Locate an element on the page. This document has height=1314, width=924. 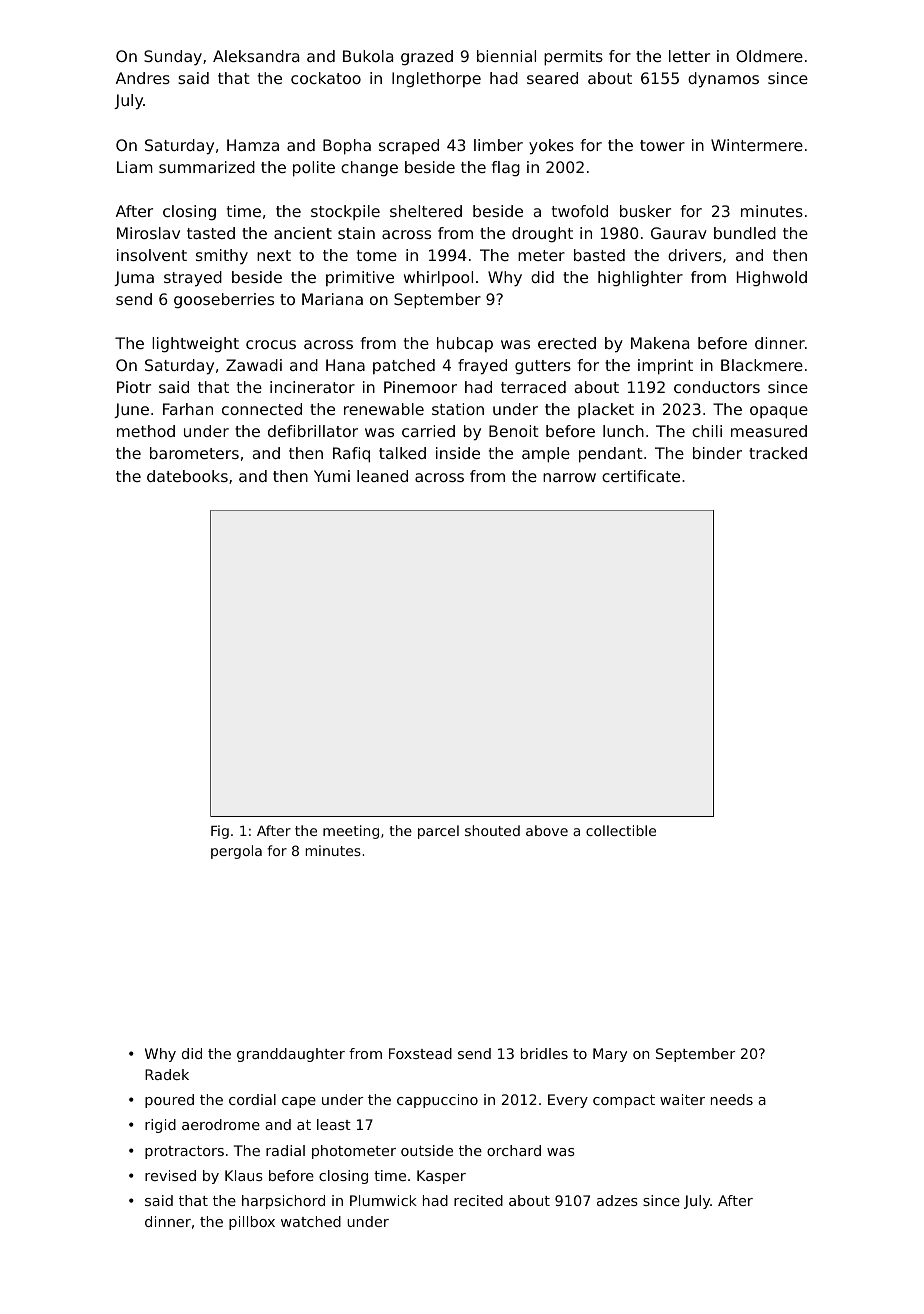
Piotr is located at coordinates (134, 387).
